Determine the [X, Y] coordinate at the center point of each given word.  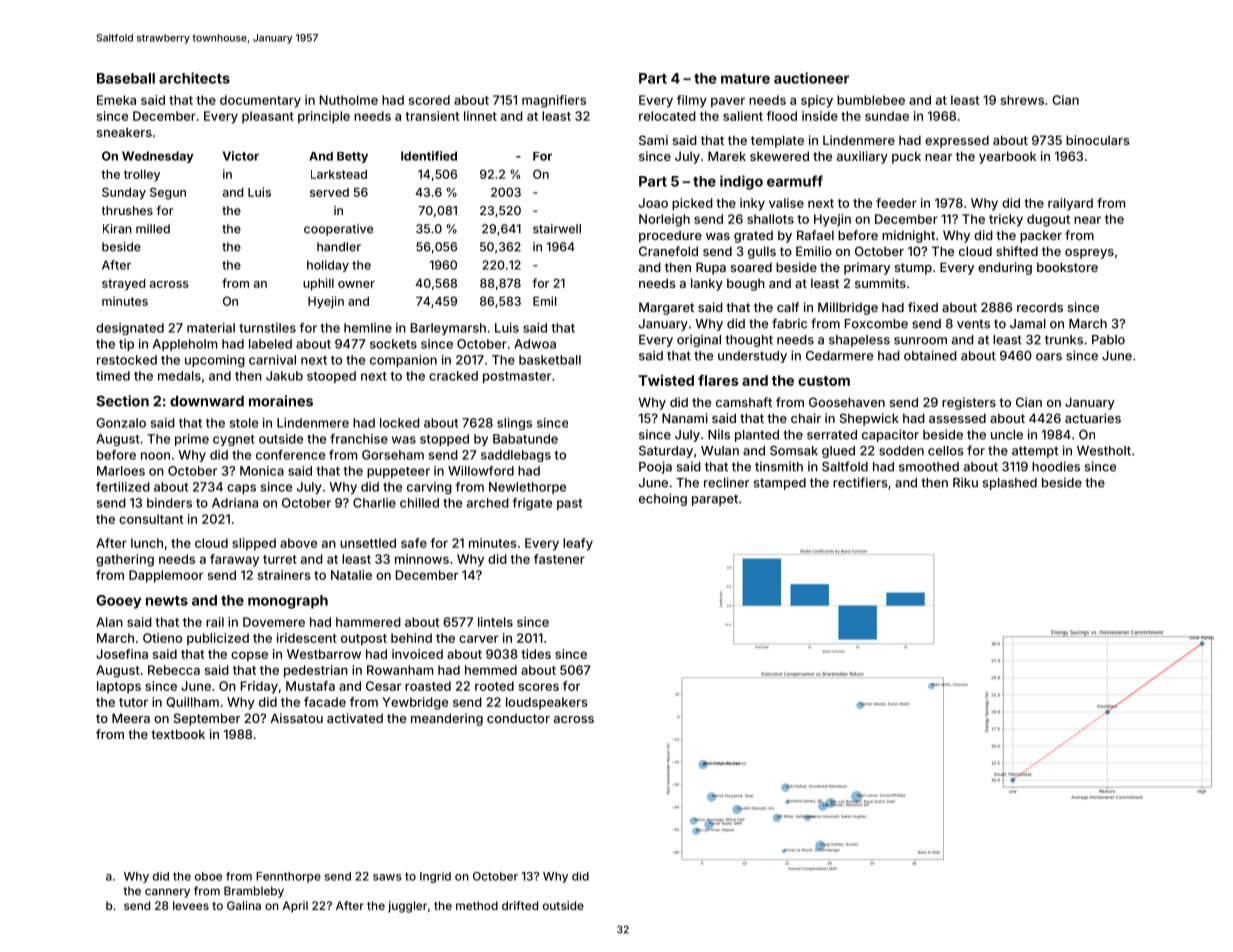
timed [113, 376]
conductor [518, 718]
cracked [453, 376]
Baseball [126, 78]
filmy [692, 101]
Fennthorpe [288, 877]
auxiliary [862, 157]
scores [539, 687]
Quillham [192, 702]
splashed [1010, 484]
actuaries [1093, 418]
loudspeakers [547, 703]
